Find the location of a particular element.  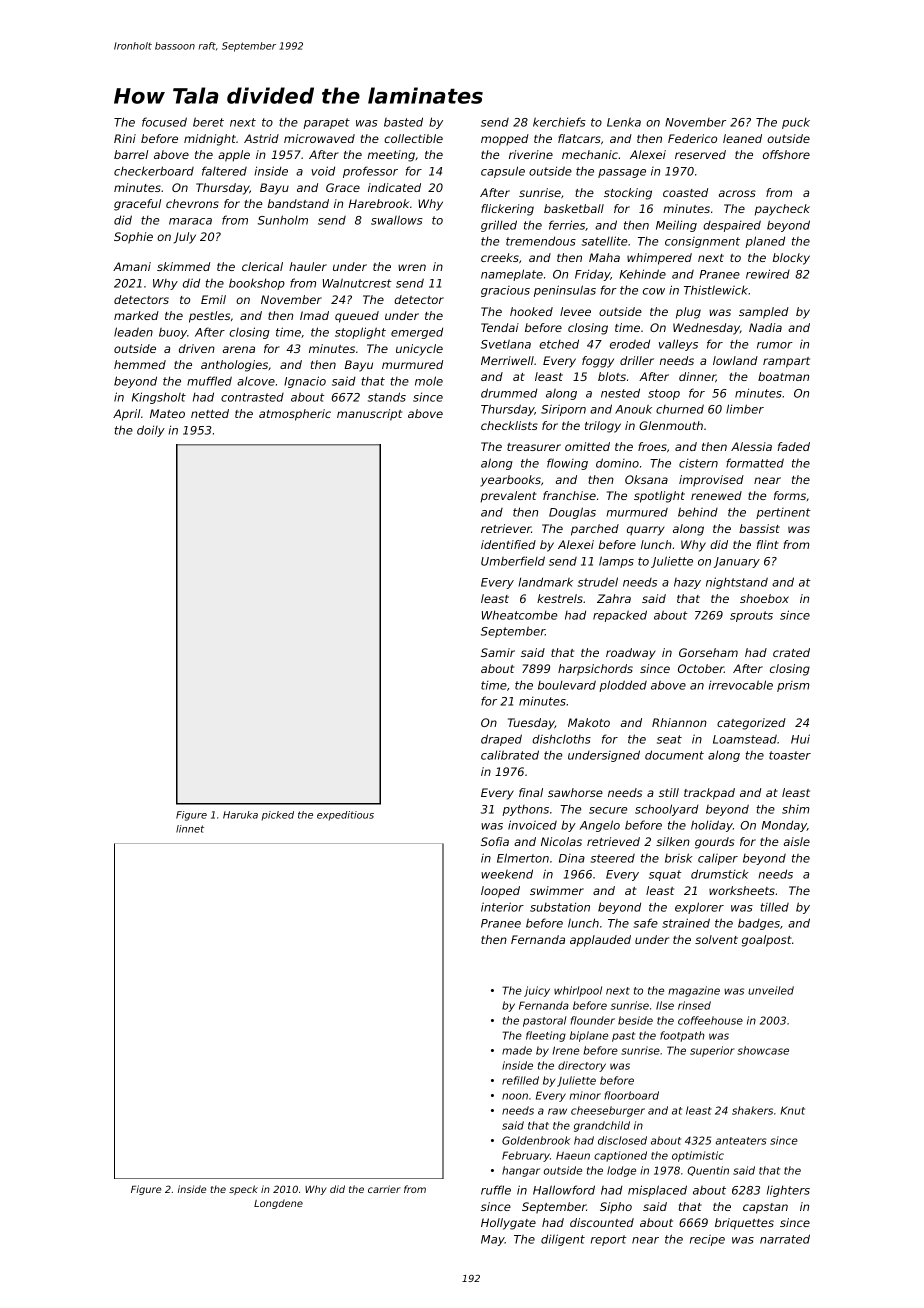

atmospheric is located at coordinates (295, 415).
